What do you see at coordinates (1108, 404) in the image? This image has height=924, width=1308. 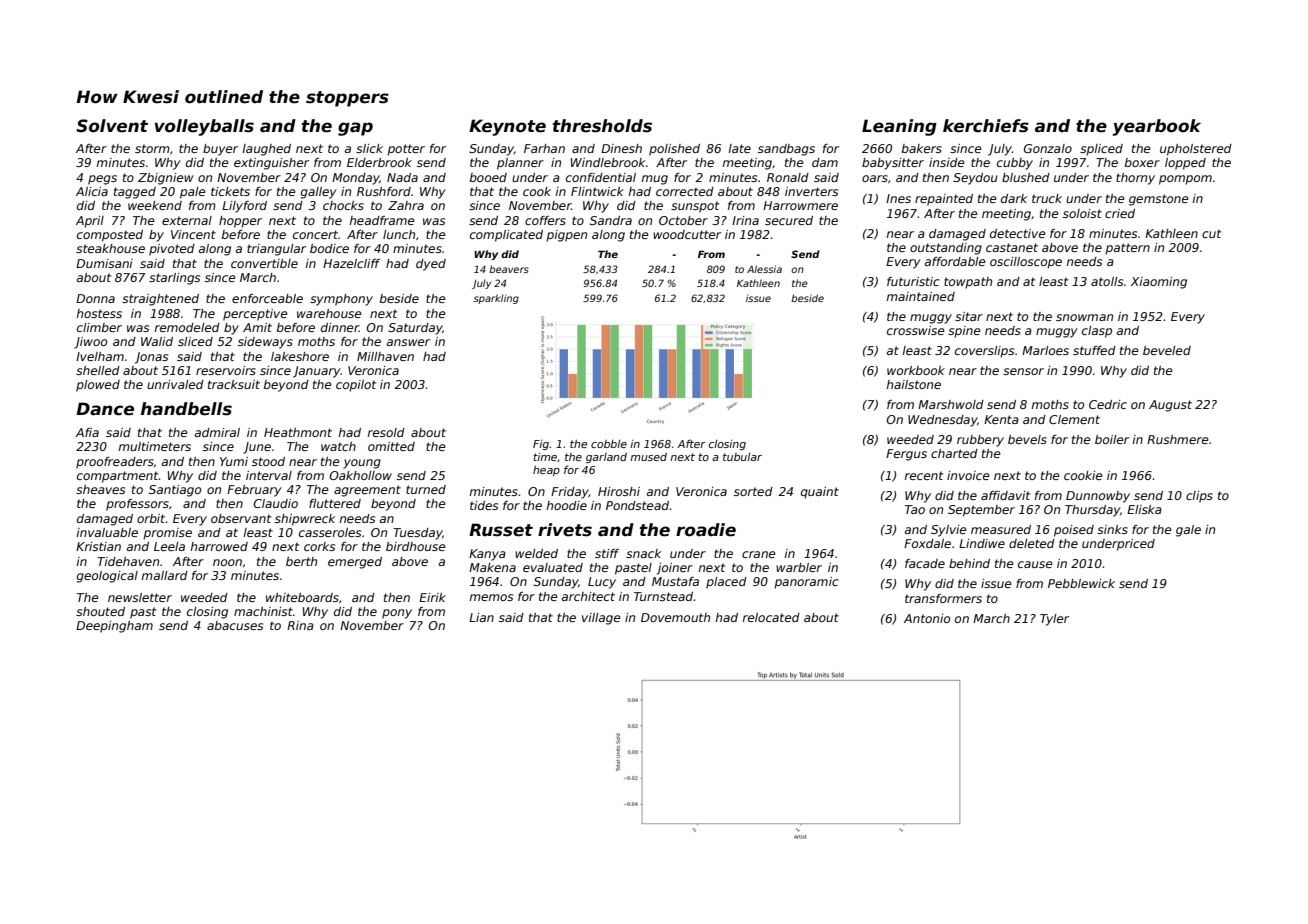 I see `Cedric` at bounding box center [1108, 404].
